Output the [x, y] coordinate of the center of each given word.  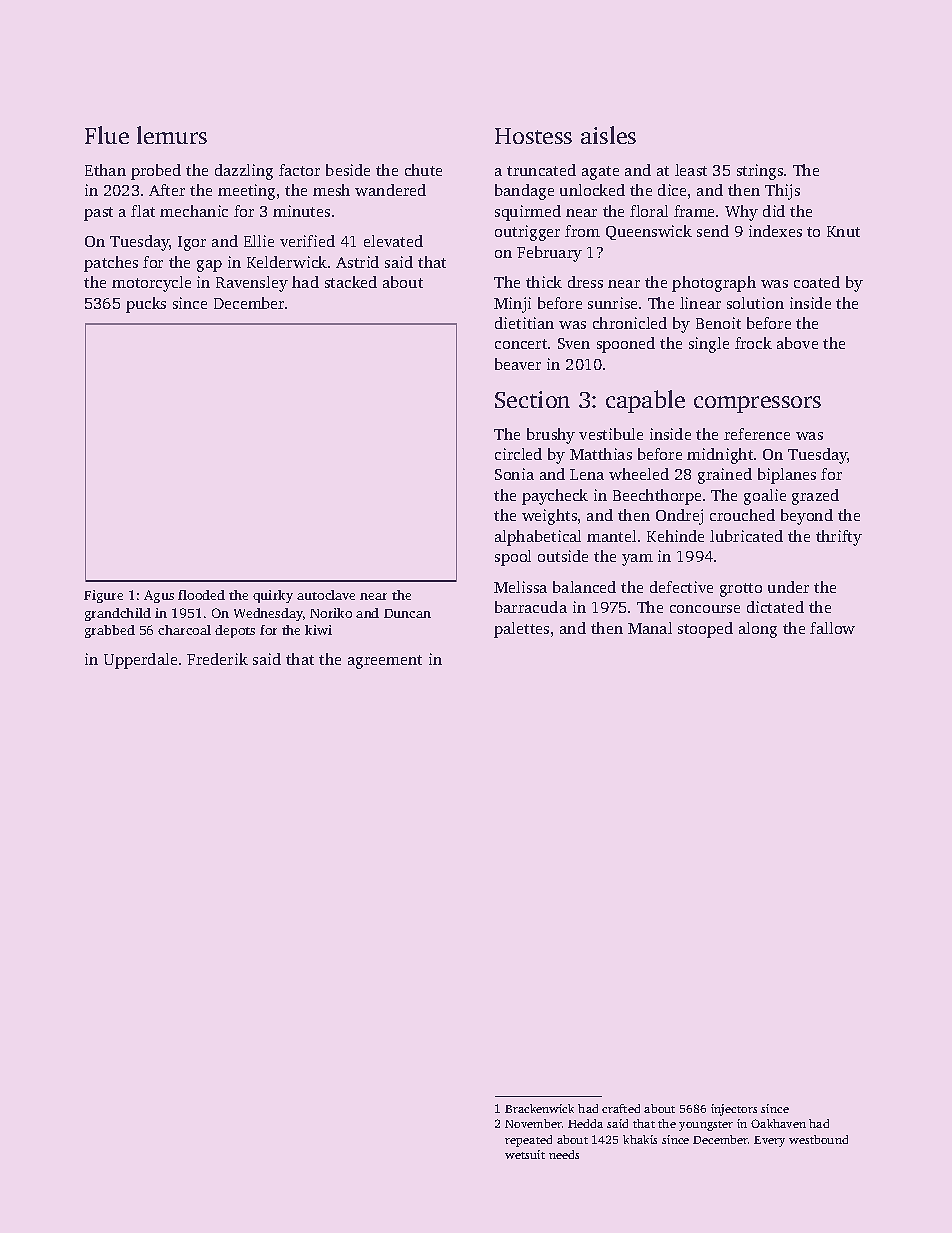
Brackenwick [539, 1108]
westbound [818, 1139]
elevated [393, 241]
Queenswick [649, 232]
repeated [528, 1141]
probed [156, 172]
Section [532, 399]
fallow [832, 628]
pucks [146, 305]
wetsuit [525, 1154]
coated [817, 282]
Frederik [217, 659]
